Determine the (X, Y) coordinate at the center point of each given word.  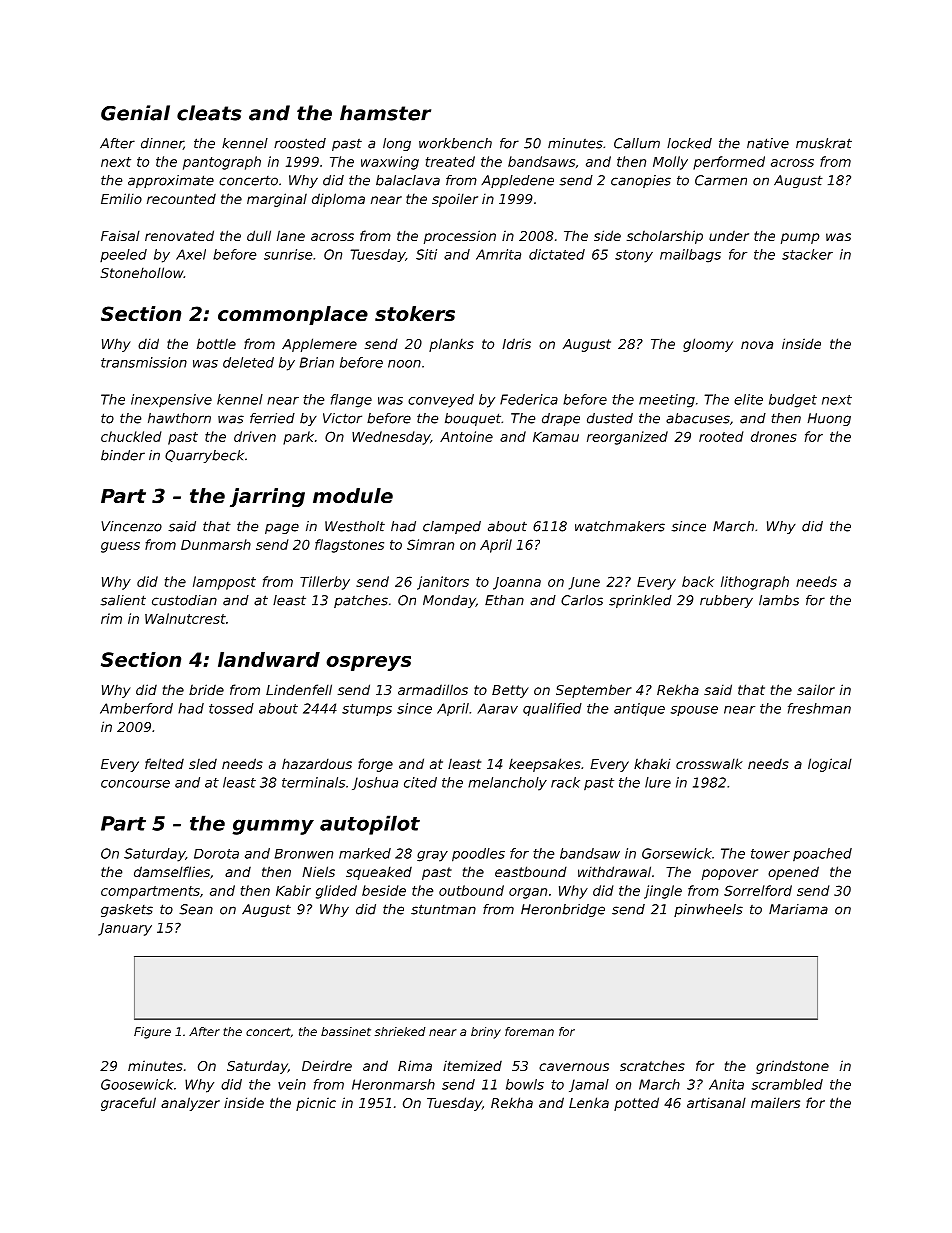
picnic (316, 1104)
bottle (216, 343)
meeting (667, 401)
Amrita (498, 254)
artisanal (716, 1102)
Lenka (589, 1102)
